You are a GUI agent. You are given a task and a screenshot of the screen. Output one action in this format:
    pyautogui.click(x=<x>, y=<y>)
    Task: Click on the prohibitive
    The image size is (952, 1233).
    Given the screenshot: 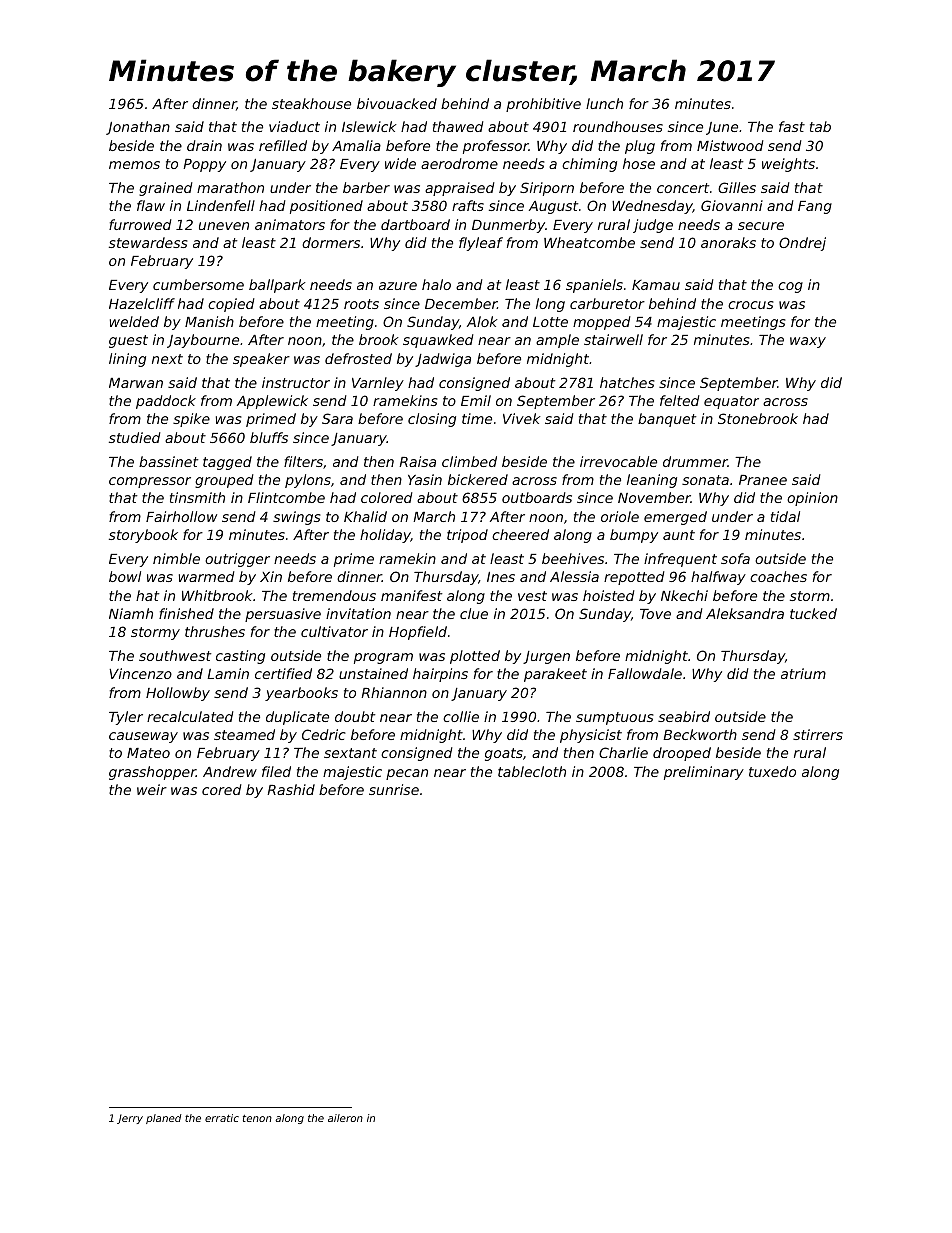 What is the action you would take?
    pyautogui.click(x=543, y=105)
